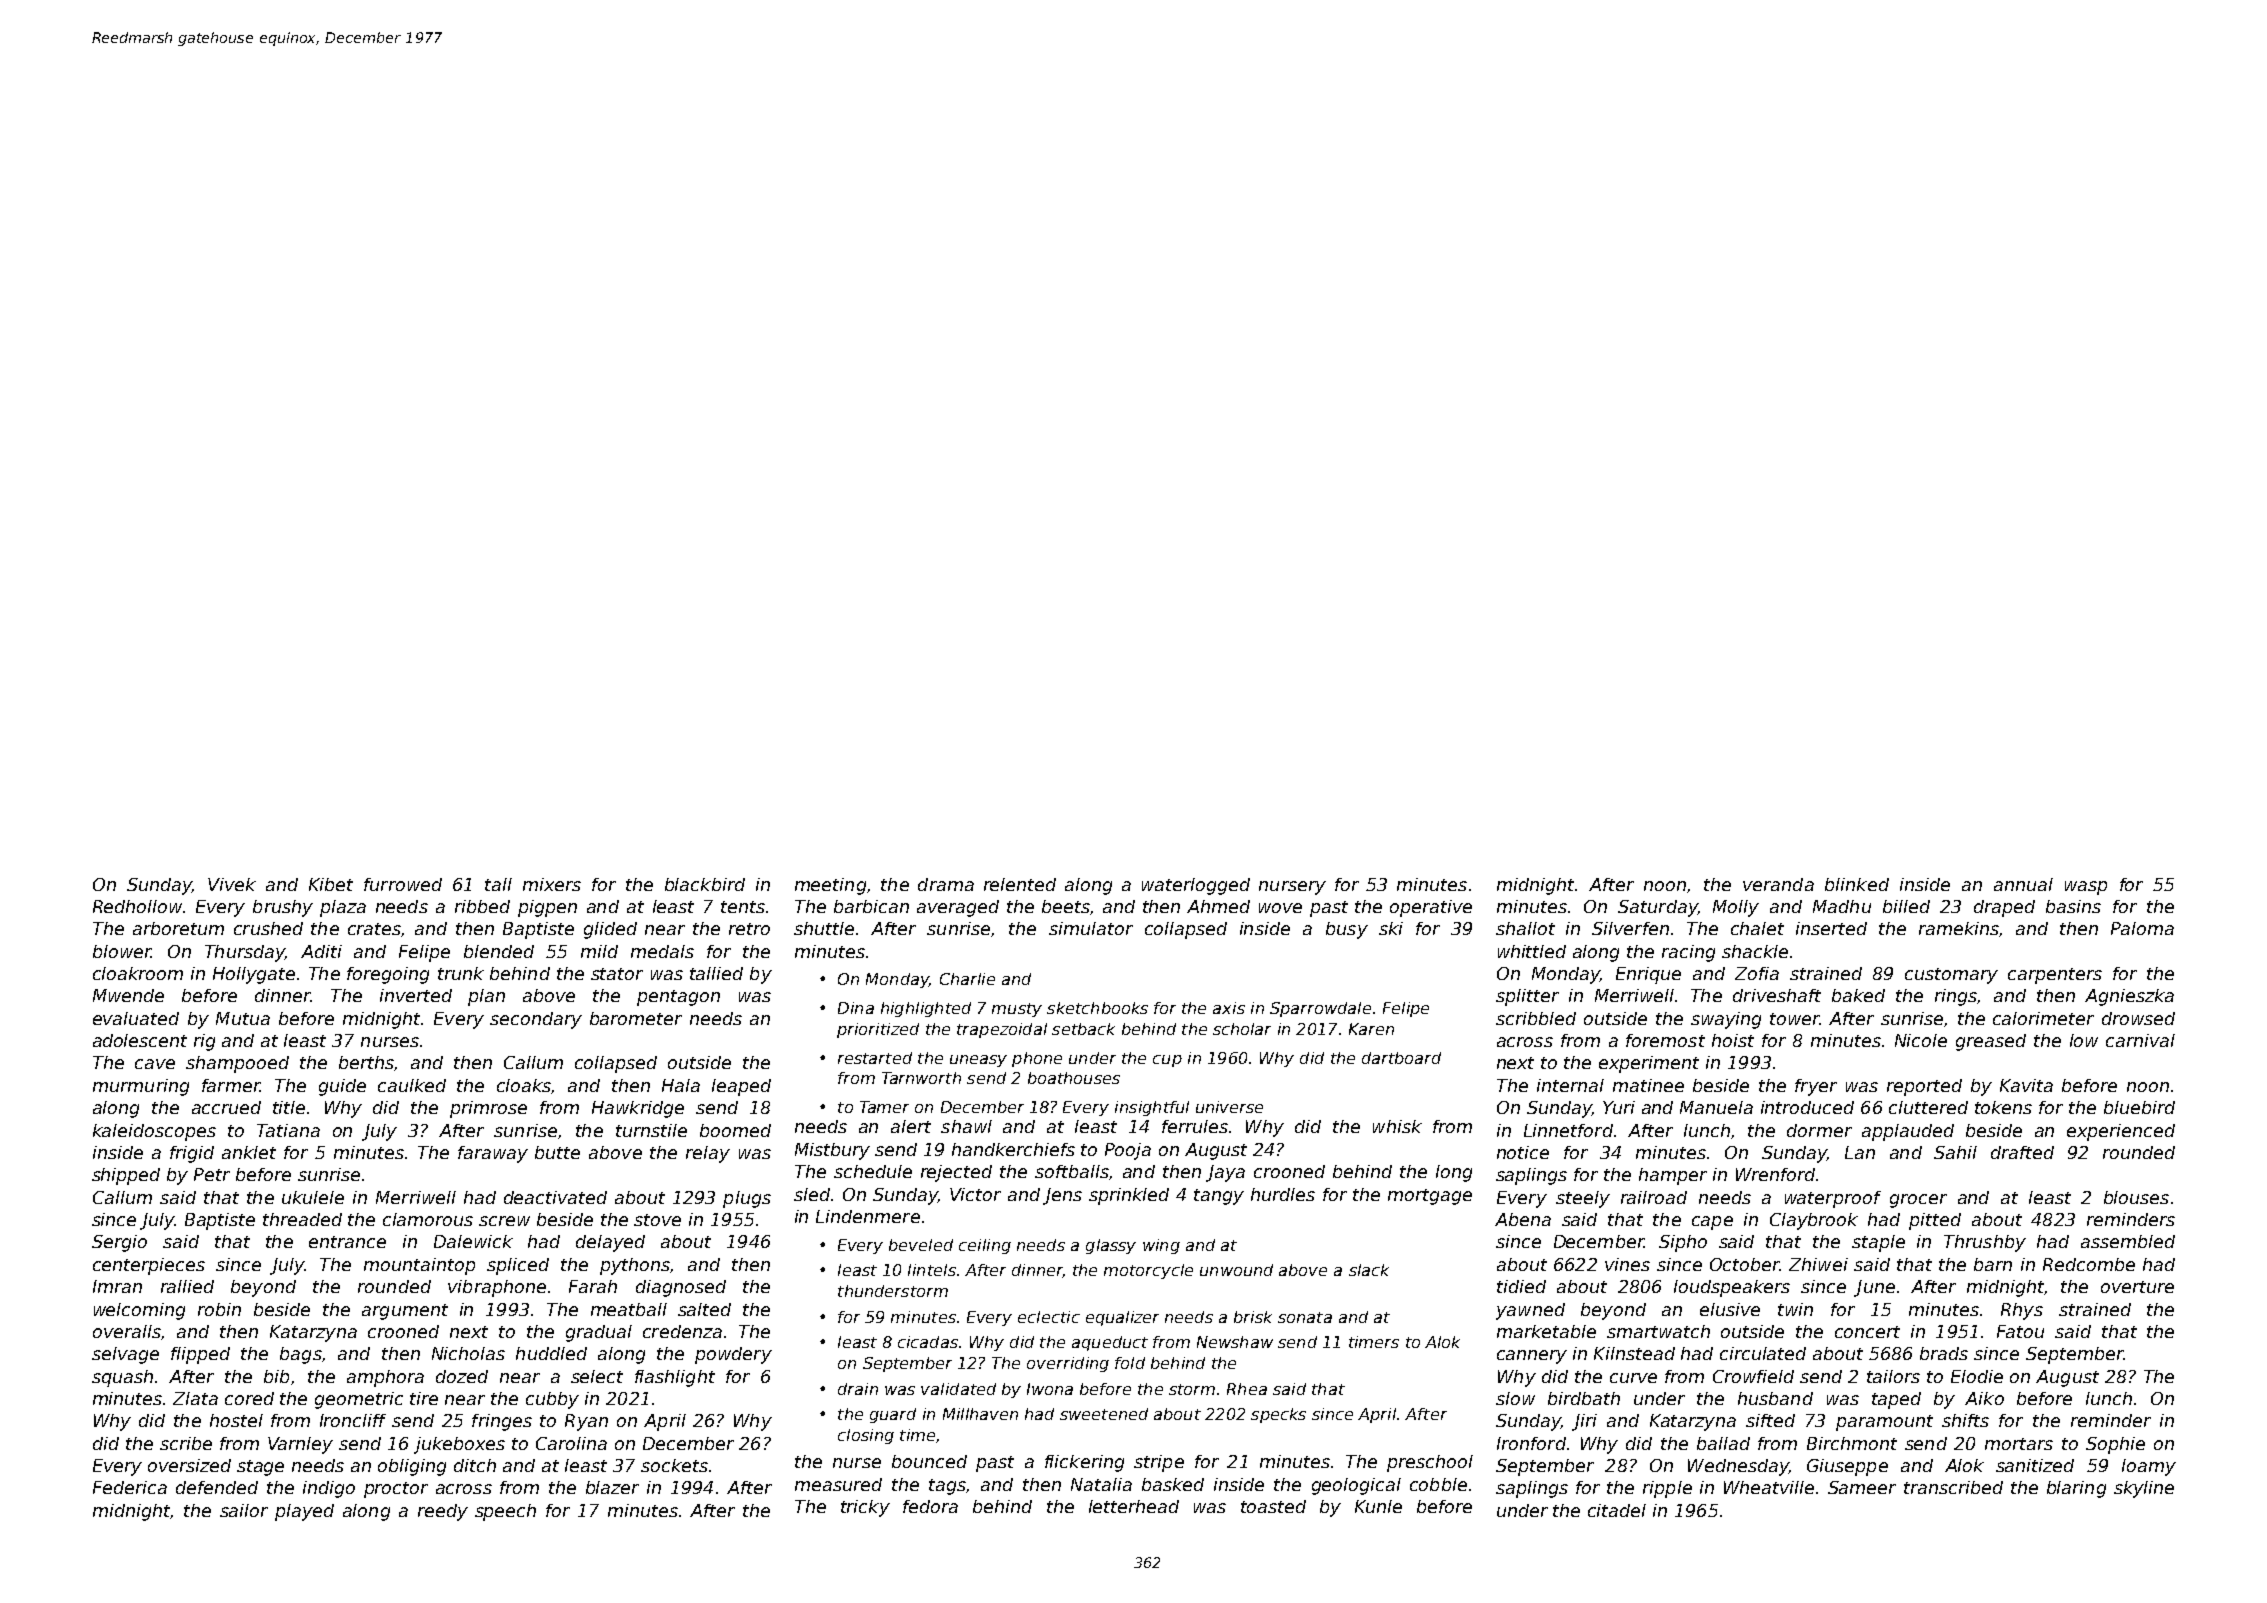  What do you see at coordinates (126, 1176) in the screenshot?
I see `shipped` at bounding box center [126, 1176].
